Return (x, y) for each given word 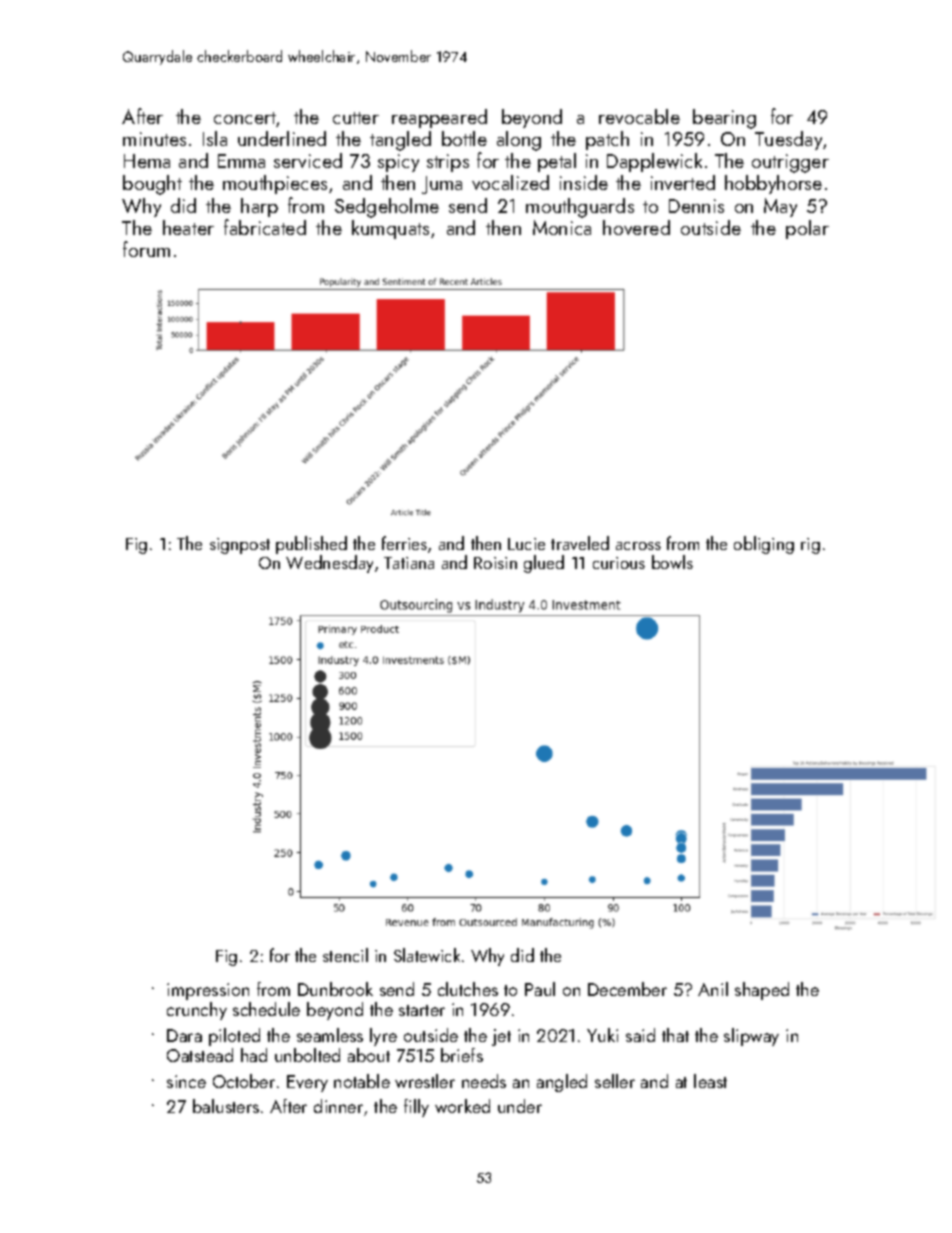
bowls (672, 562)
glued (544, 564)
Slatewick (427, 955)
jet (501, 1037)
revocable (639, 116)
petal (557, 162)
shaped (762, 991)
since (186, 1081)
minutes (154, 139)
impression (208, 991)
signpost (240, 546)
